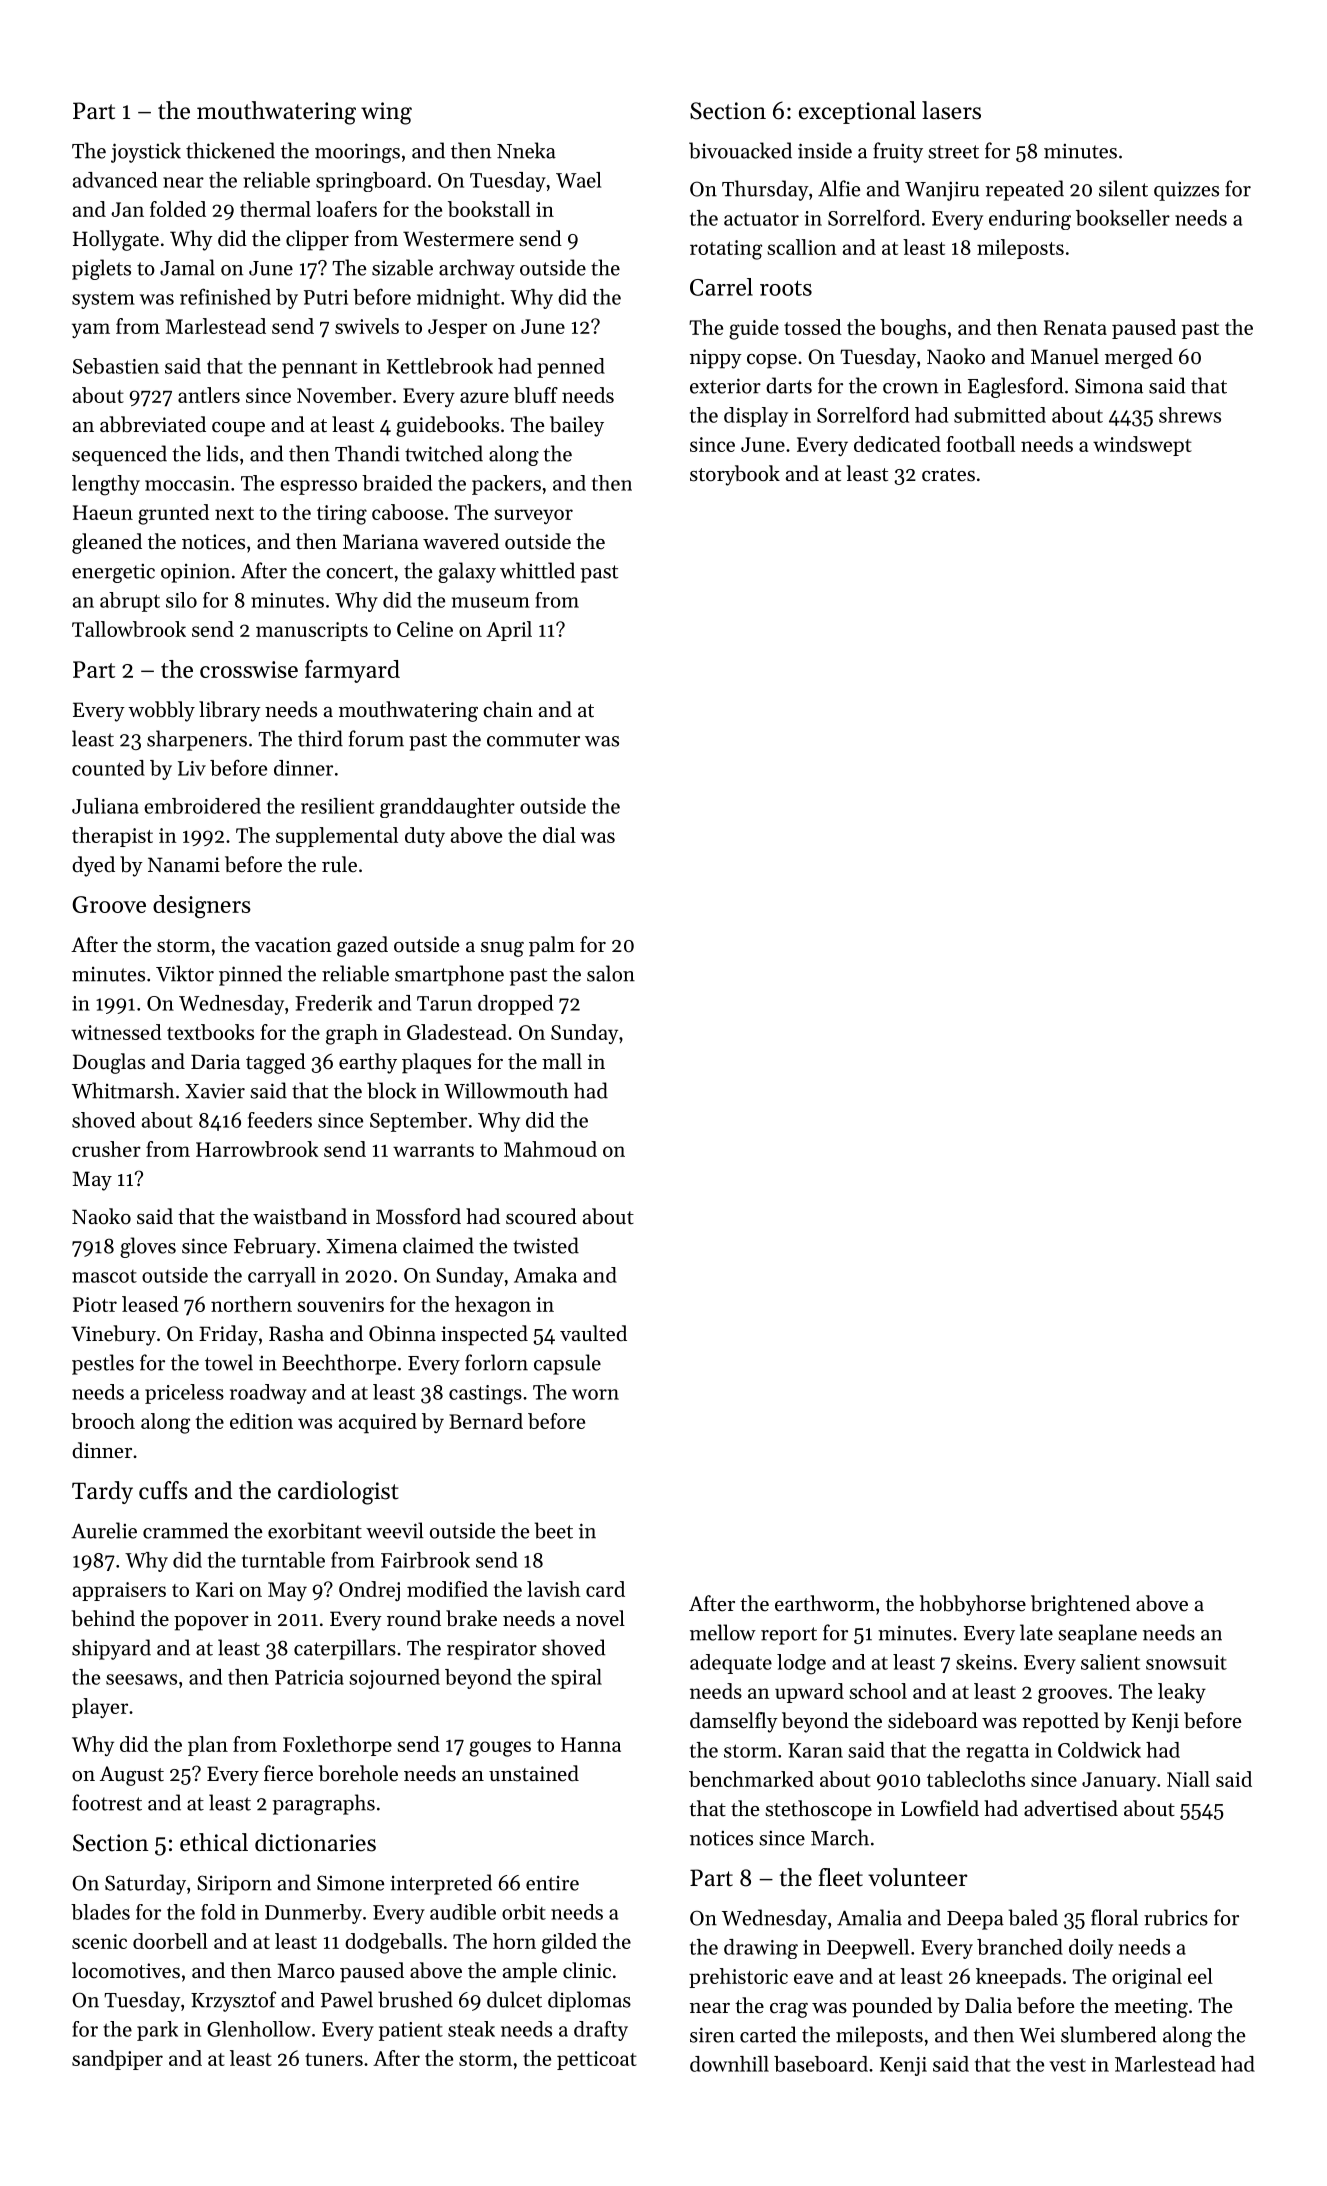  What do you see at coordinates (611, 973) in the page?
I see `salon` at bounding box center [611, 973].
